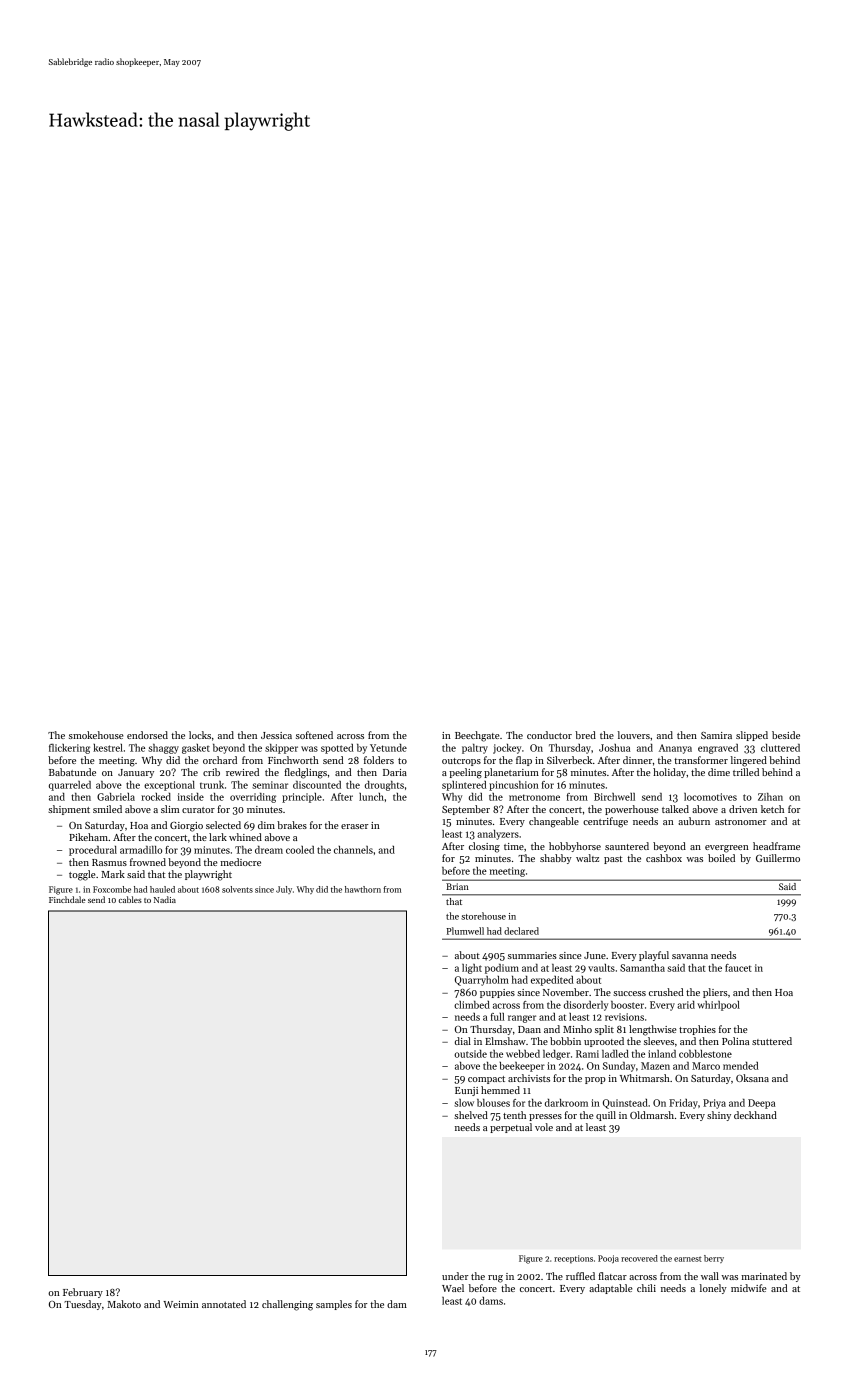 This screenshot has width=849, height=1400. I want to click on faucet, so click(738, 968).
